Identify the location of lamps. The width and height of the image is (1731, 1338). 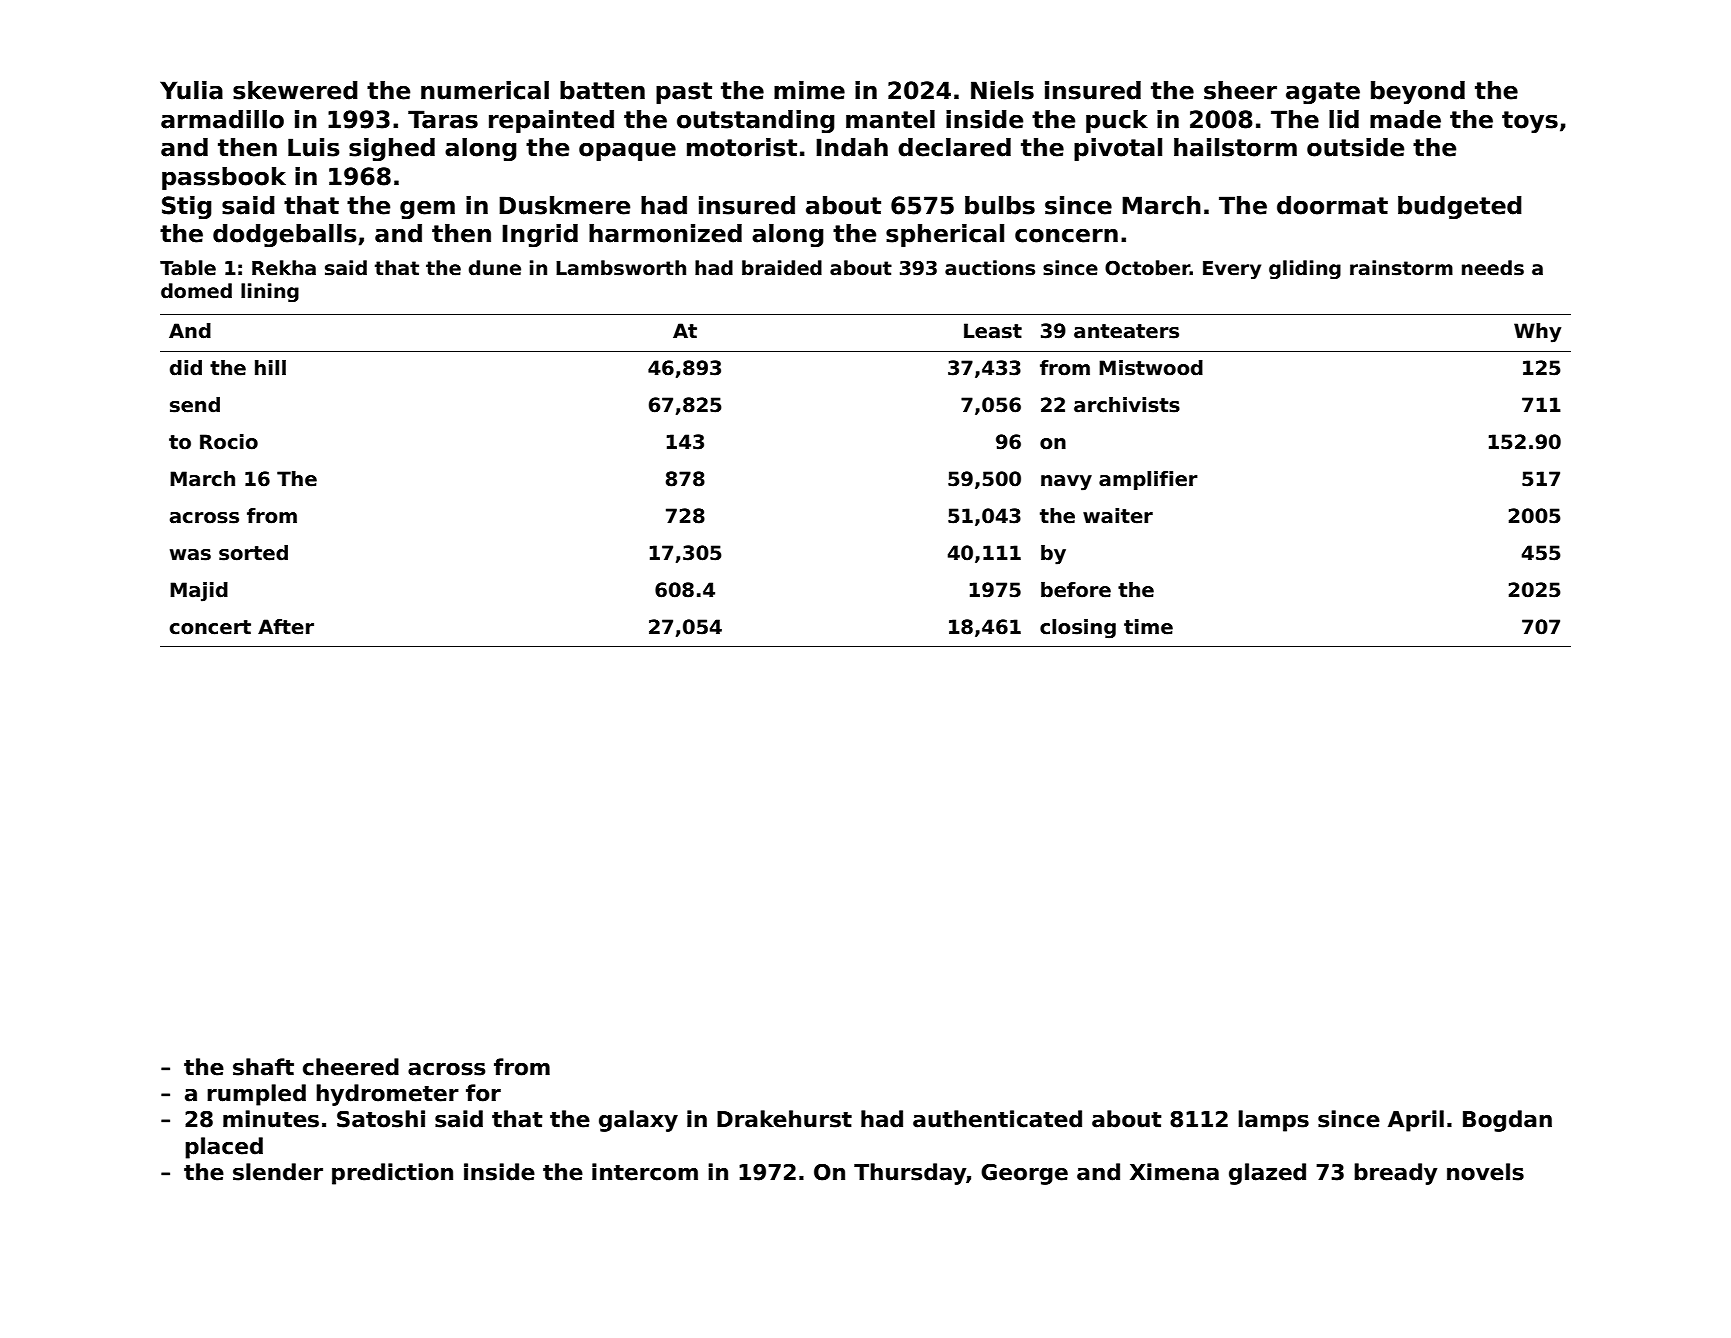
(1273, 1121).
